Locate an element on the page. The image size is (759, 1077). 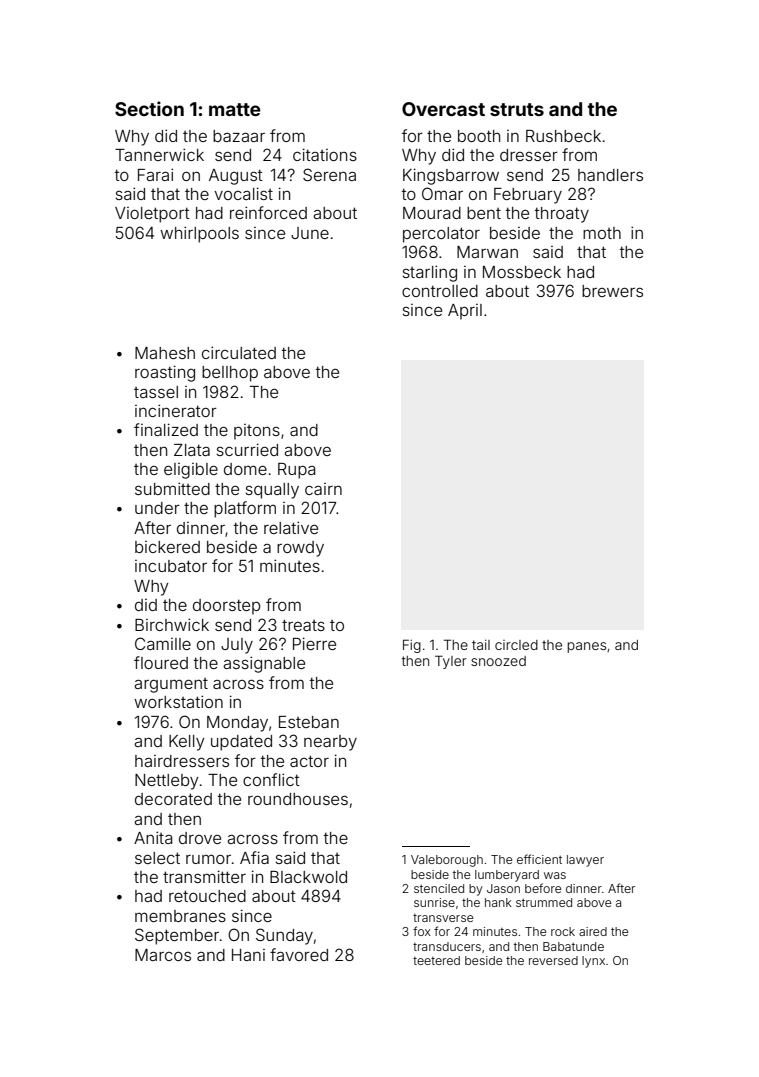
incubator is located at coordinates (171, 566).
